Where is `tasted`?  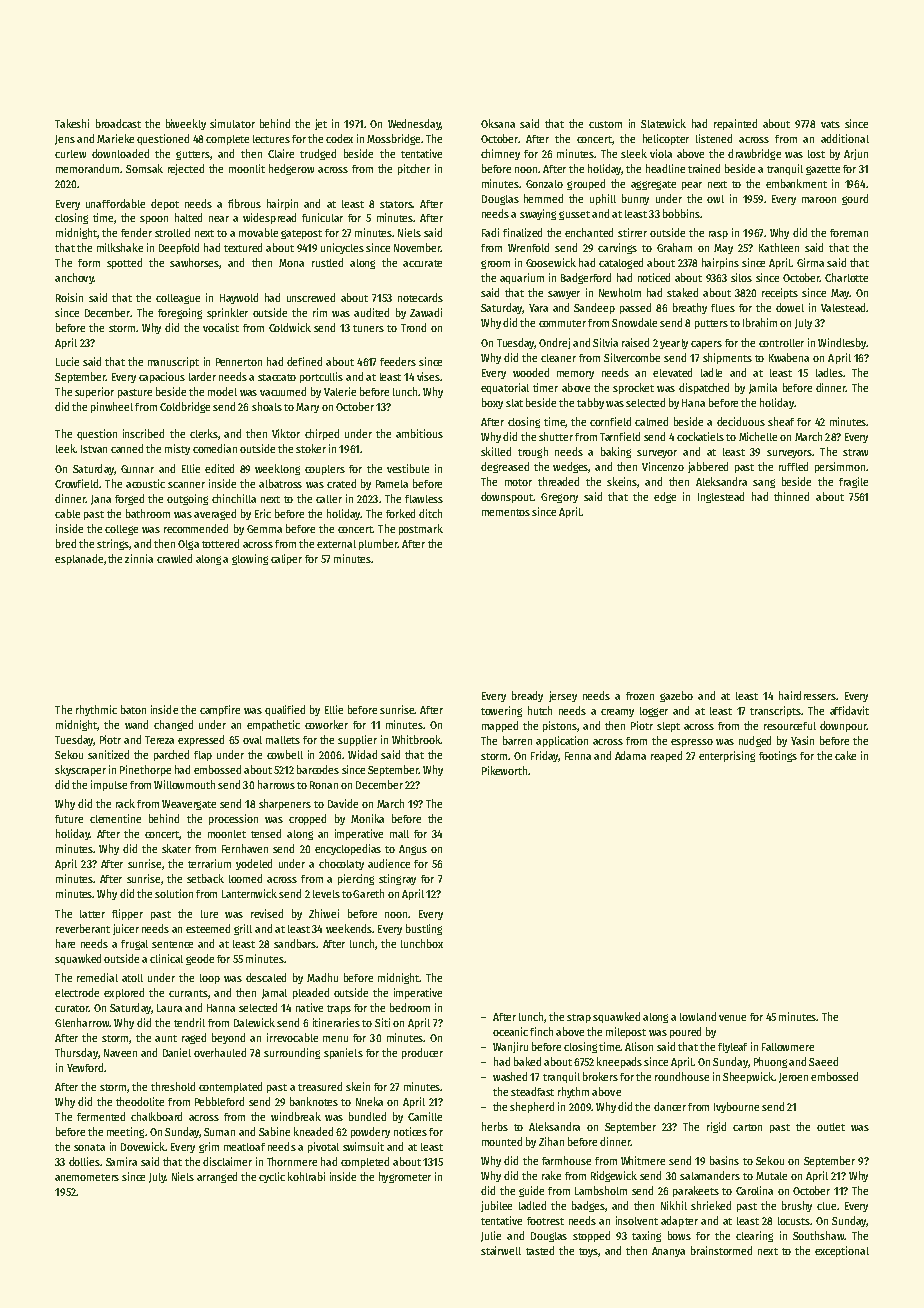 tasted is located at coordinates (540, 1250).
